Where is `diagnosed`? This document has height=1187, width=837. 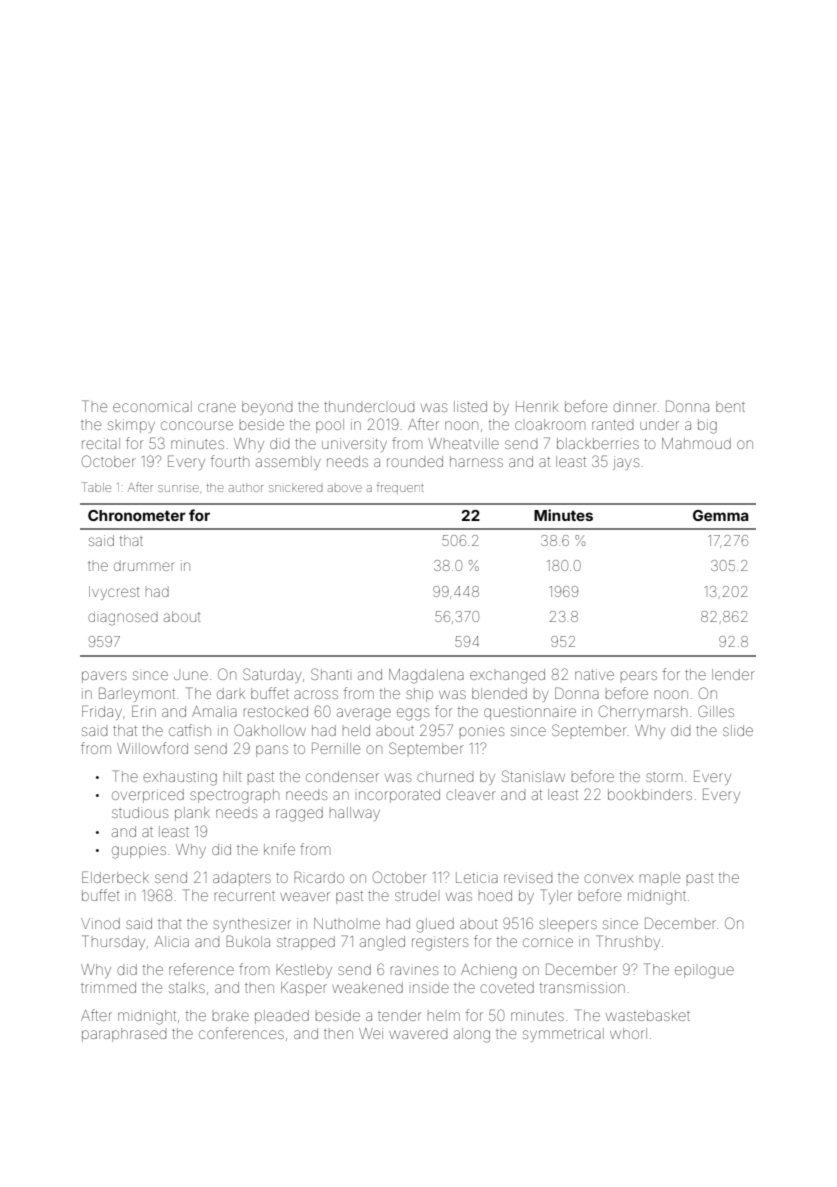 diagnosed is located at coordinates (123, 619).
